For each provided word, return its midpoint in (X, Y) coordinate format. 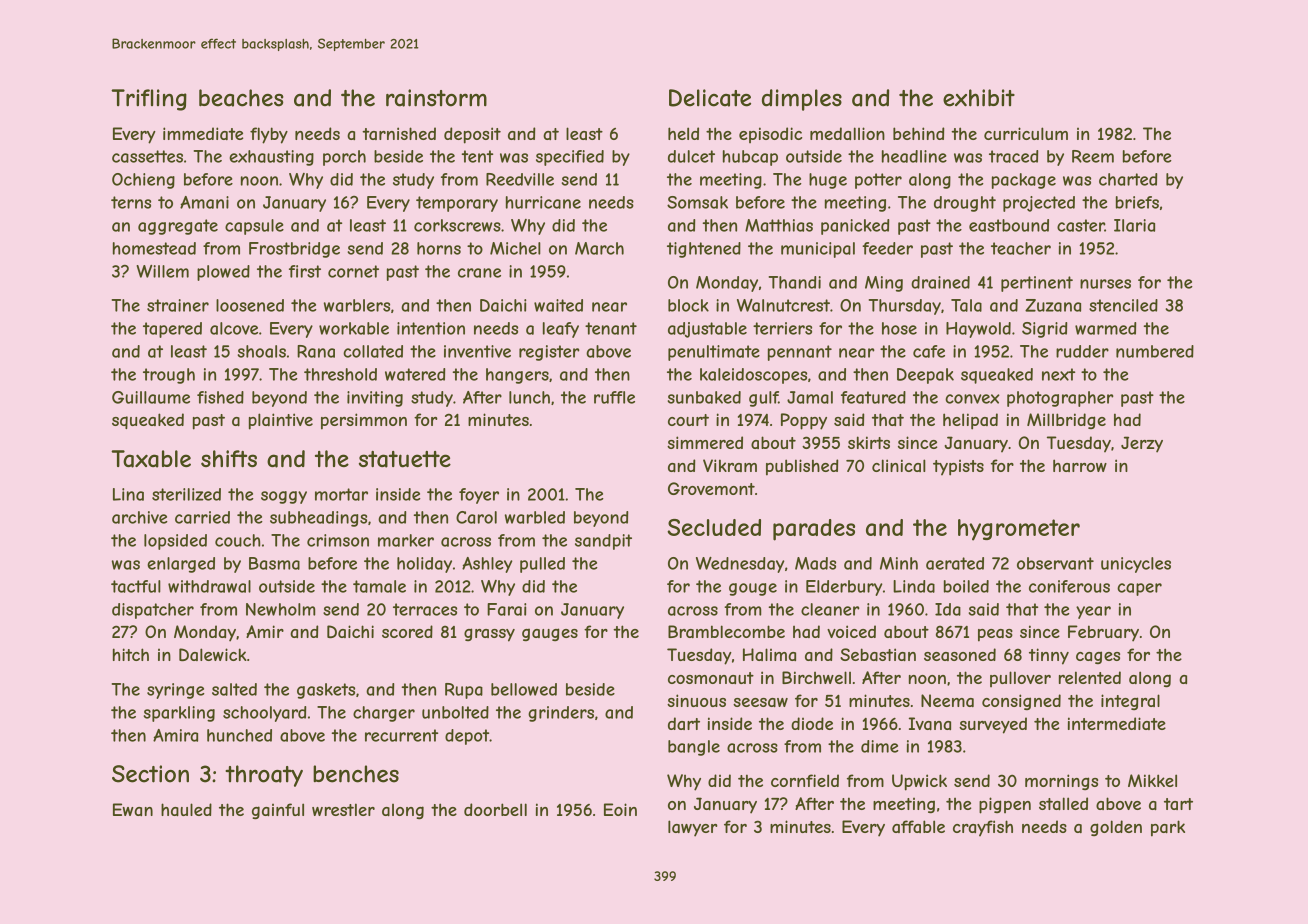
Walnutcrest (783, 305)
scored (407, 631)
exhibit (979, 98)
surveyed (993, 725)
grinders (561, 714)
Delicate (710, 98)
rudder (1082, 351)
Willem (162, 271)
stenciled (1123, 305)
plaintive (281, 421)
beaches (241, 98)
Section (150, 774)
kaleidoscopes (753, 376)
